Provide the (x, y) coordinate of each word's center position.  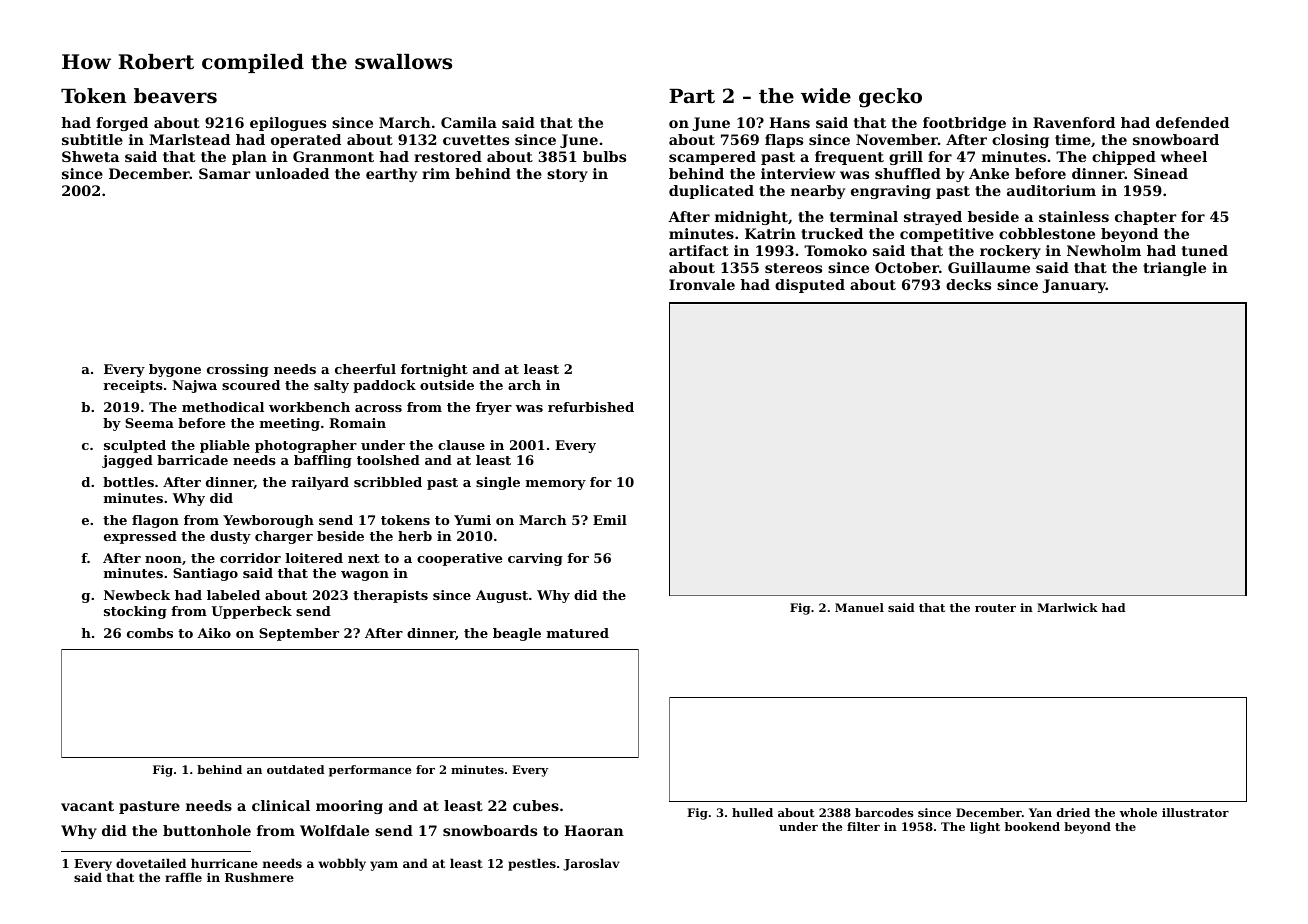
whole (1138, 812)
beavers (175, 96)
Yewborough (268, 521)
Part (692, 96)
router (995, 608)
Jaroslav (591, 864)
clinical (281, 805)
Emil (610, 520)
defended (1192, 122)
